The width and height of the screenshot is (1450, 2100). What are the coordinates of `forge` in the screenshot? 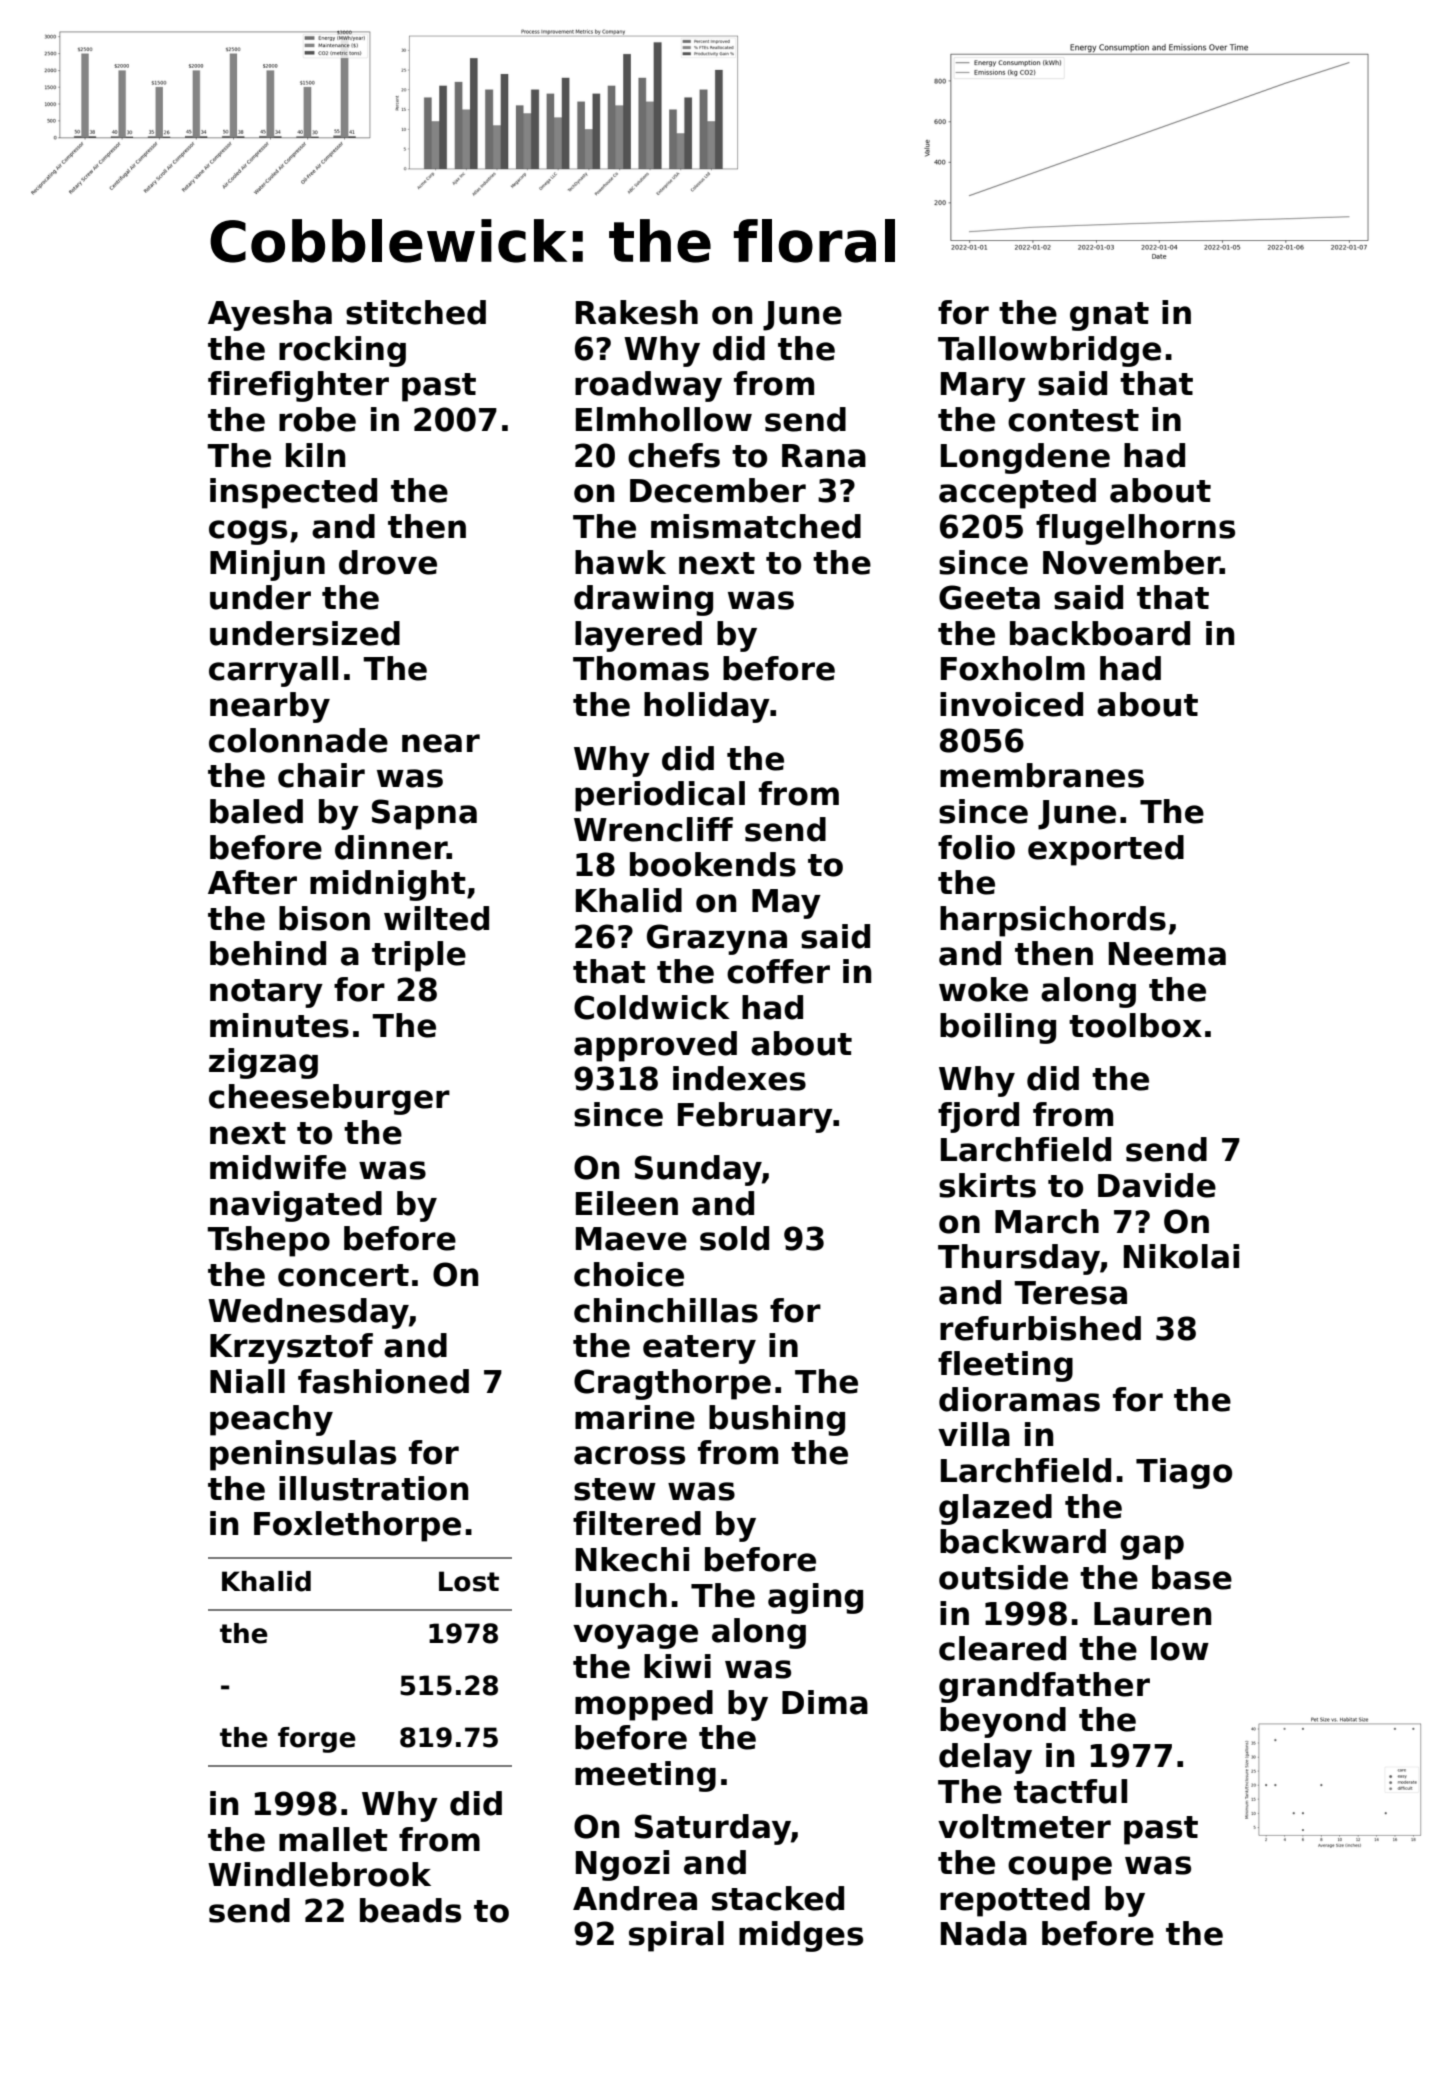 It's located at (317, 1740).
